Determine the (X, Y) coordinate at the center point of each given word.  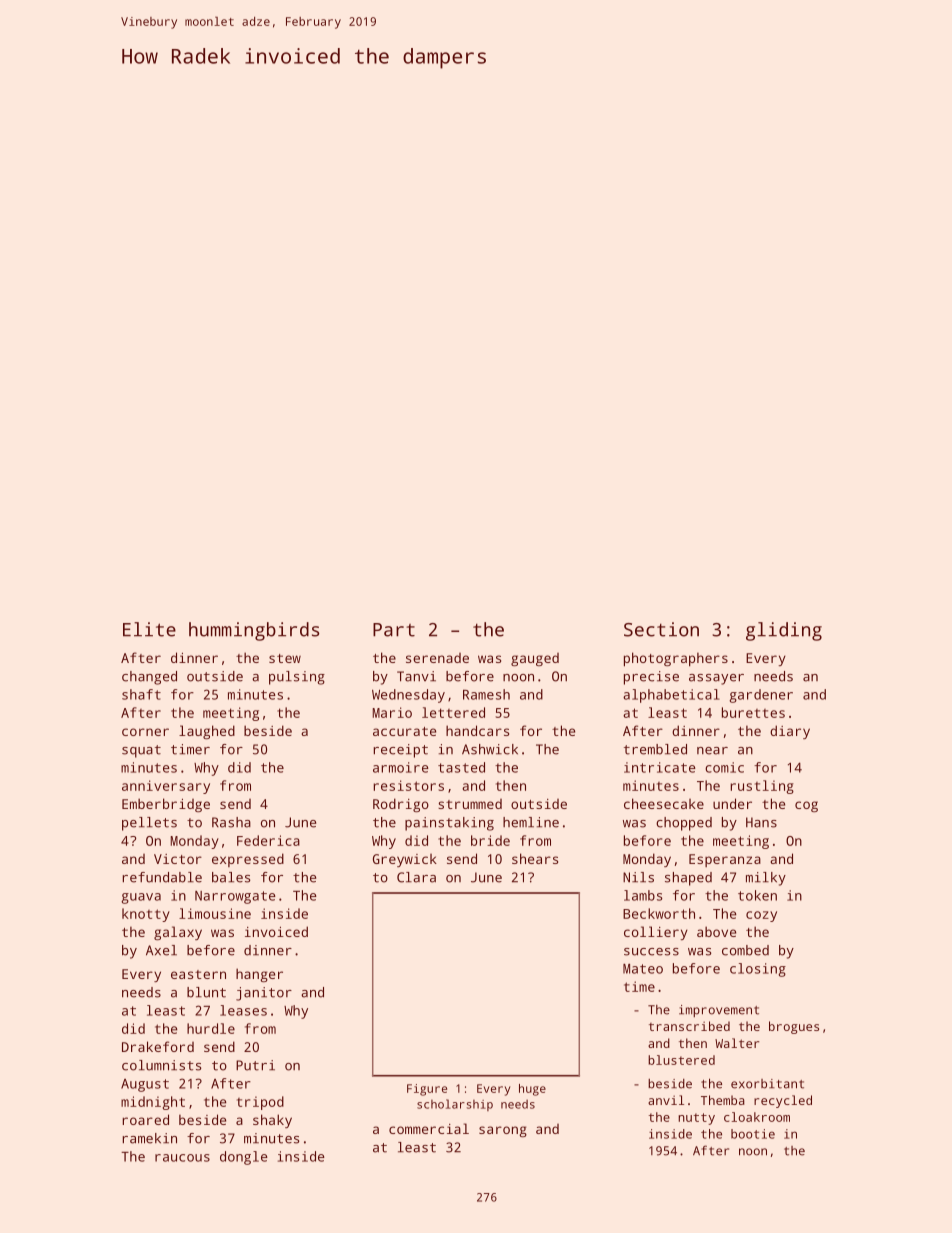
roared (146, 1119)
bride (490, 840)
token (757, 895)
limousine (215, 913)
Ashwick (490, 749)
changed (149, 678)
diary (790, 732)
